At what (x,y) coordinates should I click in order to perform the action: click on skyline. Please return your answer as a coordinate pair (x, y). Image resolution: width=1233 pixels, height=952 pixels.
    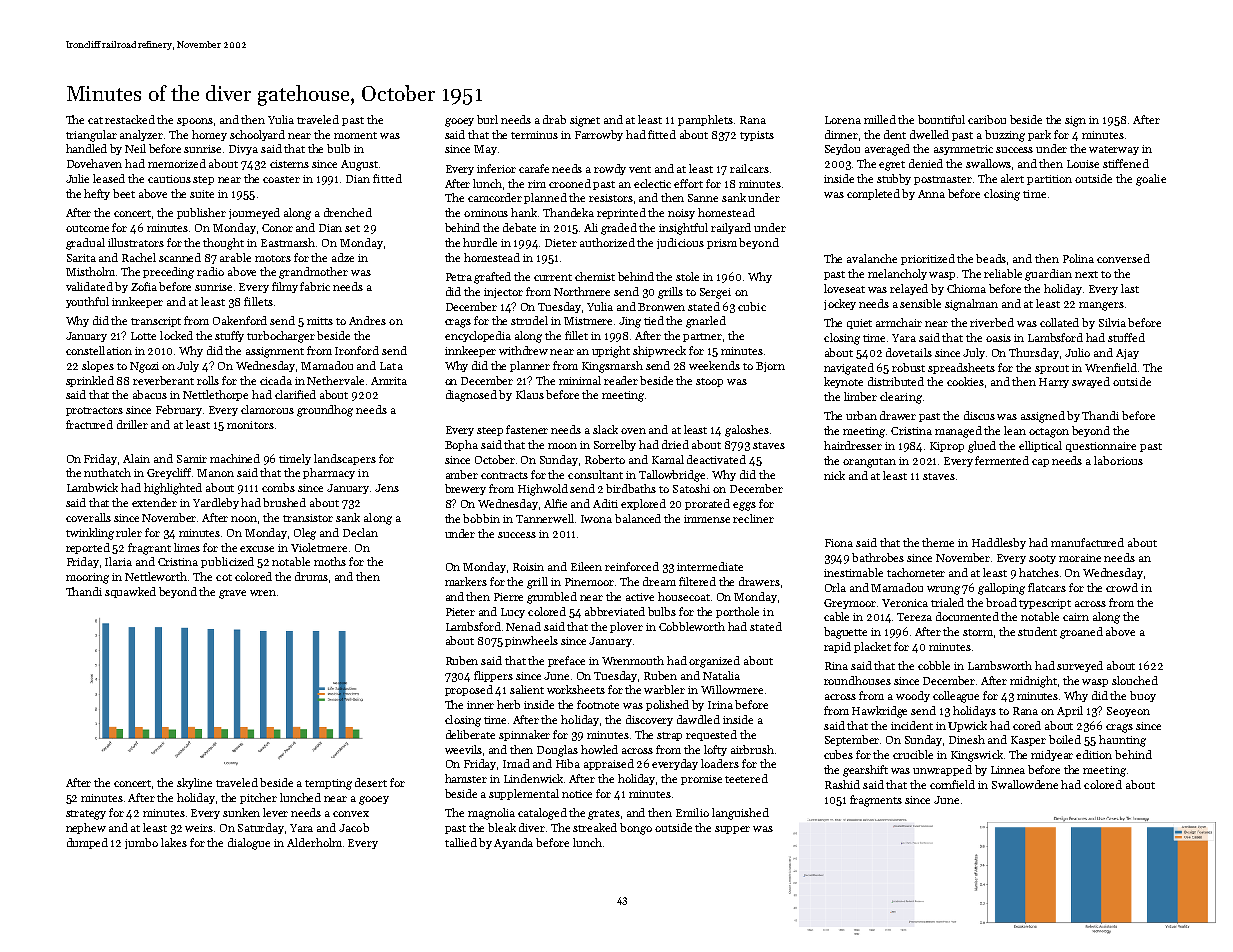
    Looking at the image, I should click on (194, 783).
